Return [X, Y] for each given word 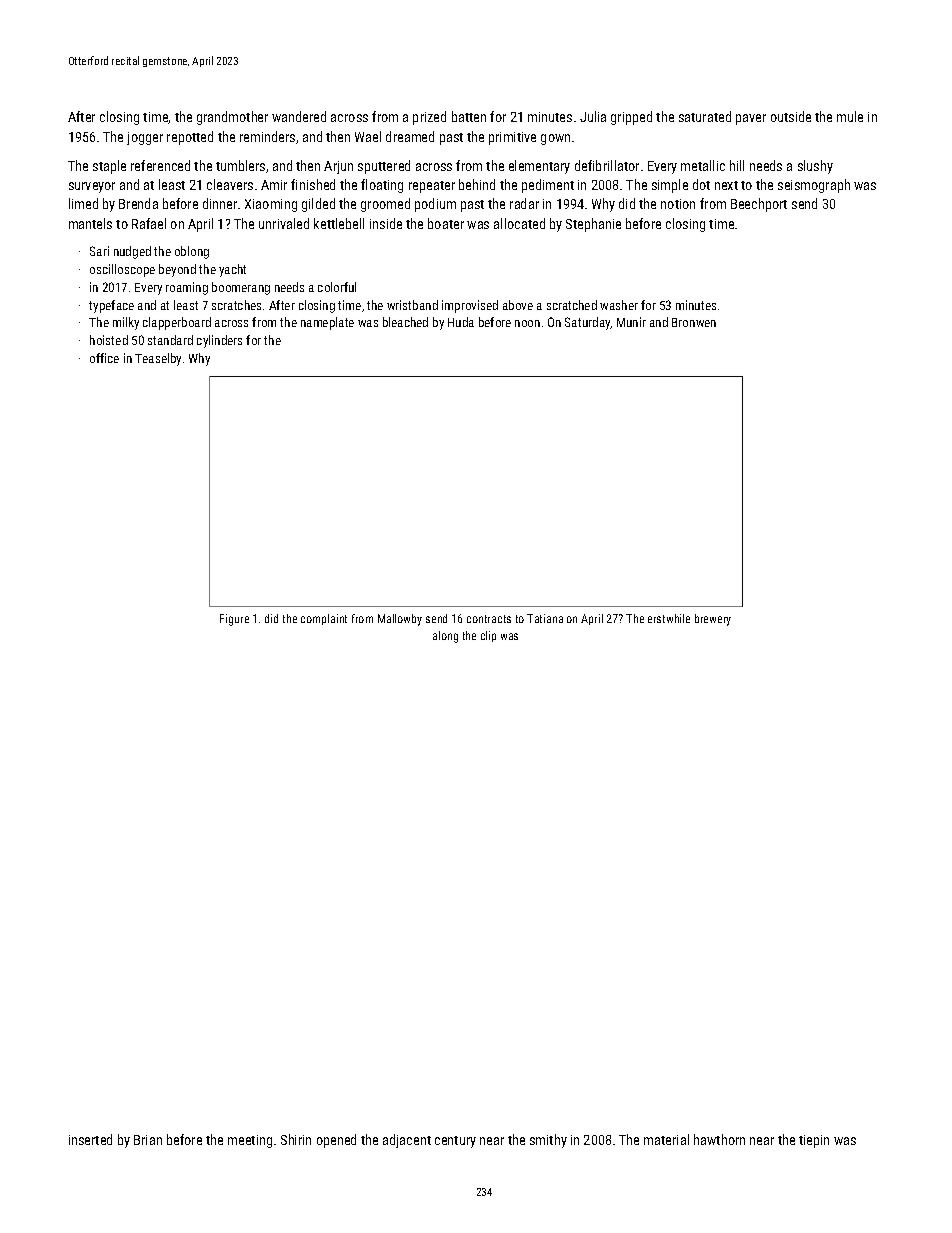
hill [737, 165]
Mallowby [400, 620]
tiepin [814, 1141]
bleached [405, 322]
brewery [713, 620]
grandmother [232, 118]
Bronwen [694, 322]
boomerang [241, 288]
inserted [90, 1139]
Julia [593, 116]
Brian [148, 1140]
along [445, 637]
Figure [234, 620]
